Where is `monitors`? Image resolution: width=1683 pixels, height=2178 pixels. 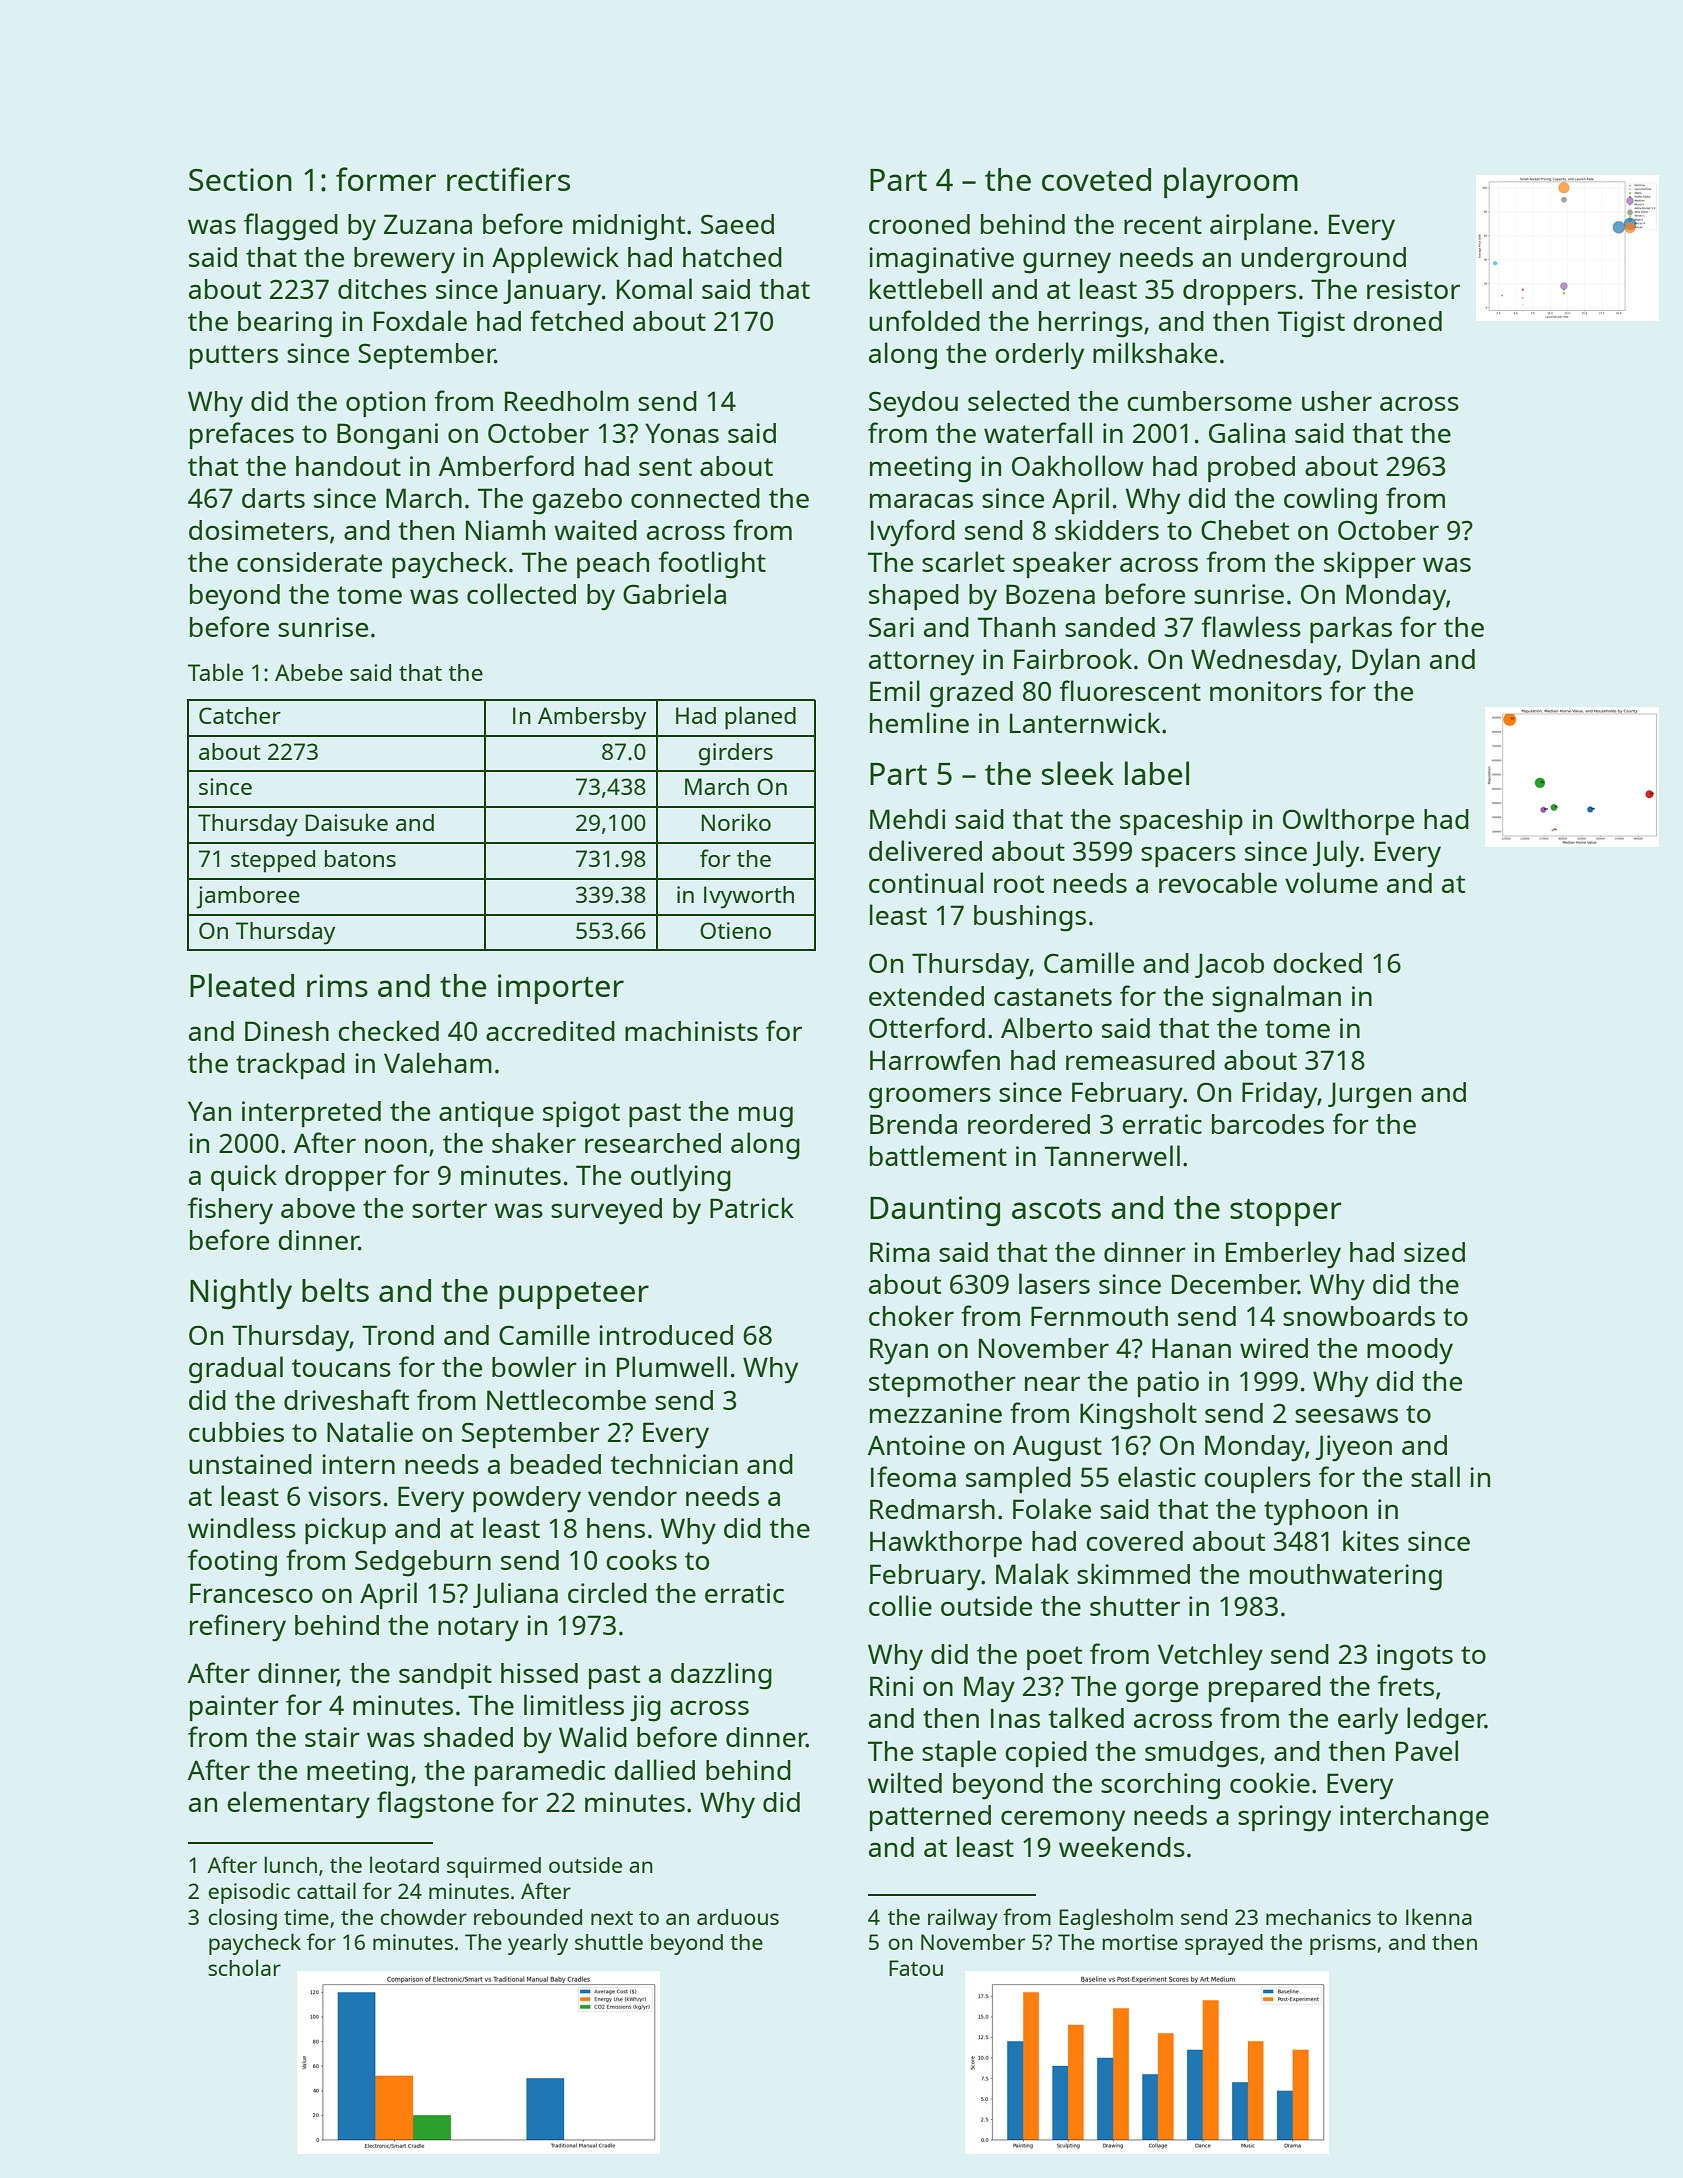 monitors is located at coordinates (1266, 691).
